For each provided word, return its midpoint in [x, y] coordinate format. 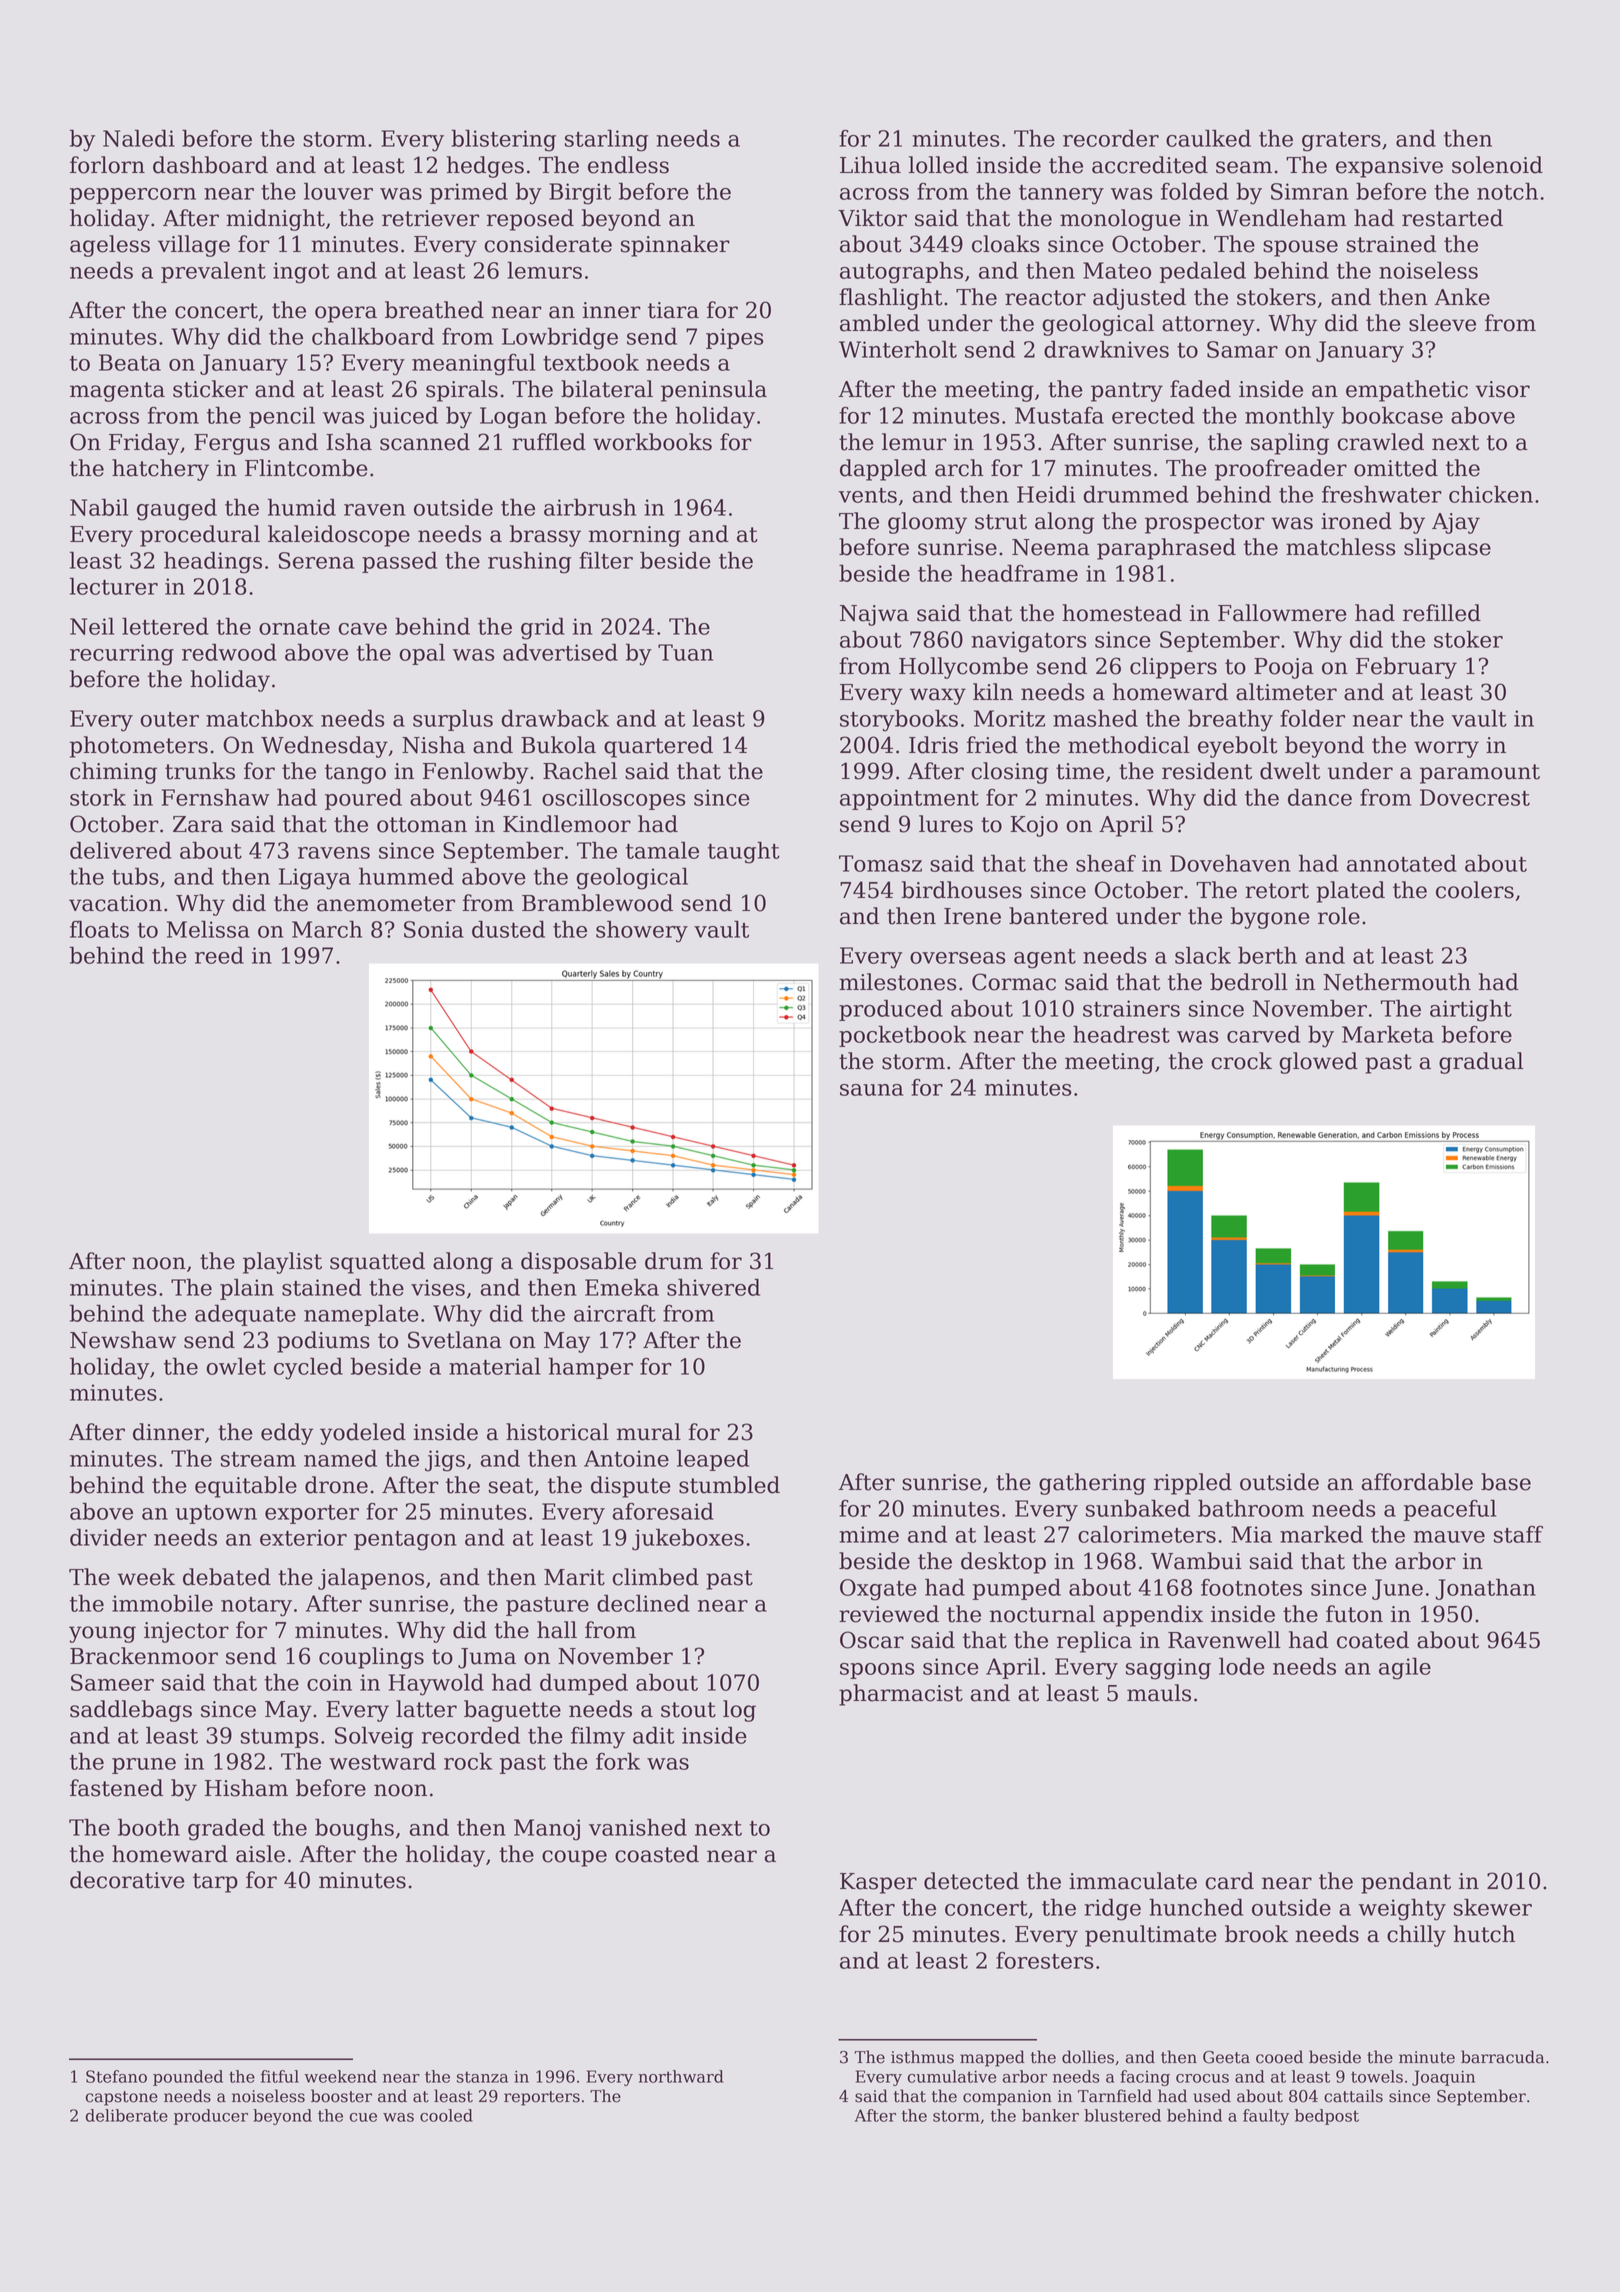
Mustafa [1059, 415]
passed [399, 562]
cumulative [952, 2076]
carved [1263, 1034]
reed [219, 955]
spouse [1300, 248]
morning [635, 536]
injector [186, 1632]
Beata [130, 362]
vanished [638, 1827]
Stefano [116, 2076]
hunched [1196, 1907]
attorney [1208, 326]
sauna [871, 1090]
